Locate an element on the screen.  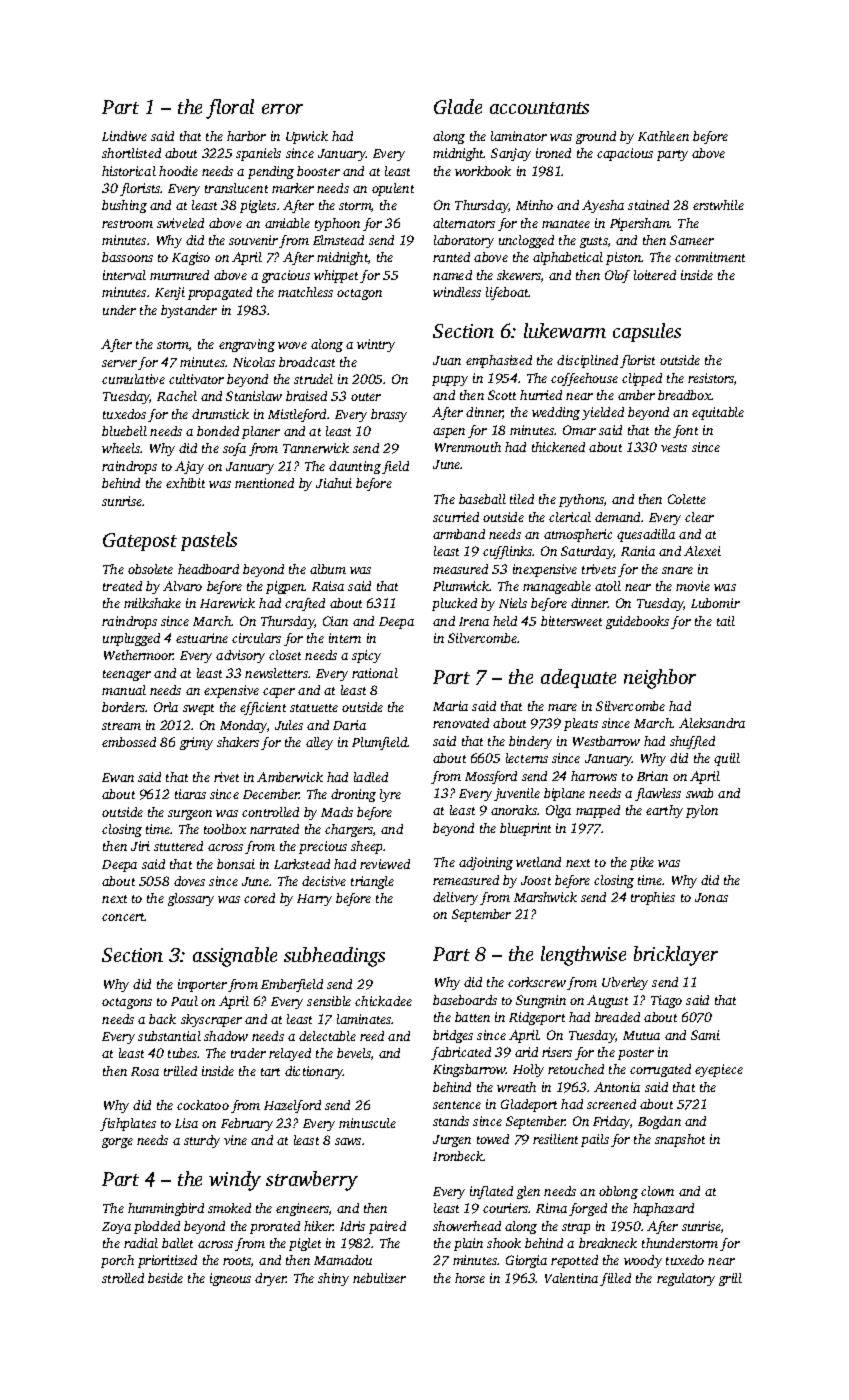
gracious is located at coordinates (286, 276).
